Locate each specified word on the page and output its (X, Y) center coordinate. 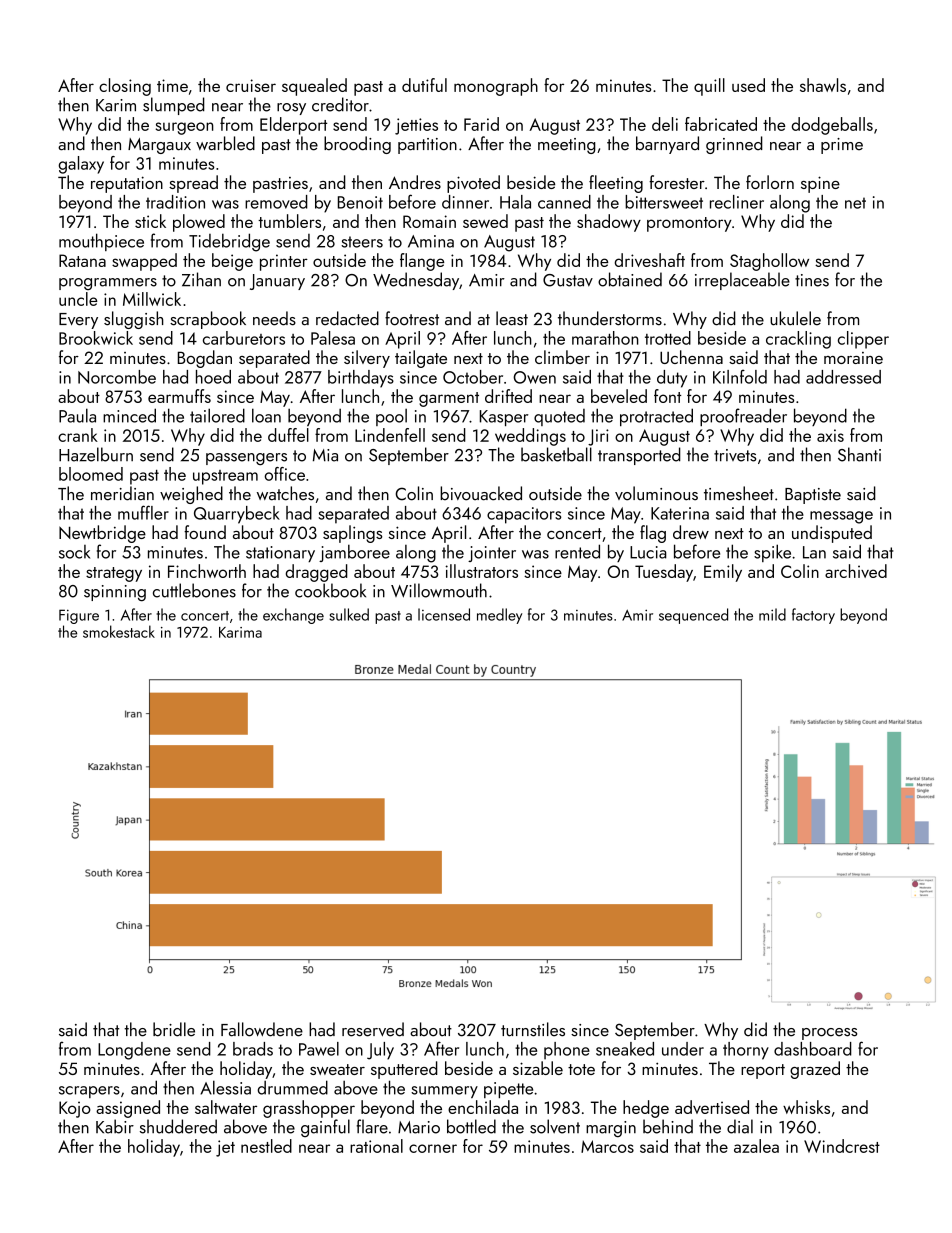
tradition (175, 202)
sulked (349, 614)
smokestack (119, 631)
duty (672, 379)
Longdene (134, 1051)
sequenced (693, 616)
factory (813, 616)
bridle (174, 1029)
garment (449, 399)
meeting (567, 146)
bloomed (91, 474)
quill (709, 87)
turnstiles (533, 1029)
